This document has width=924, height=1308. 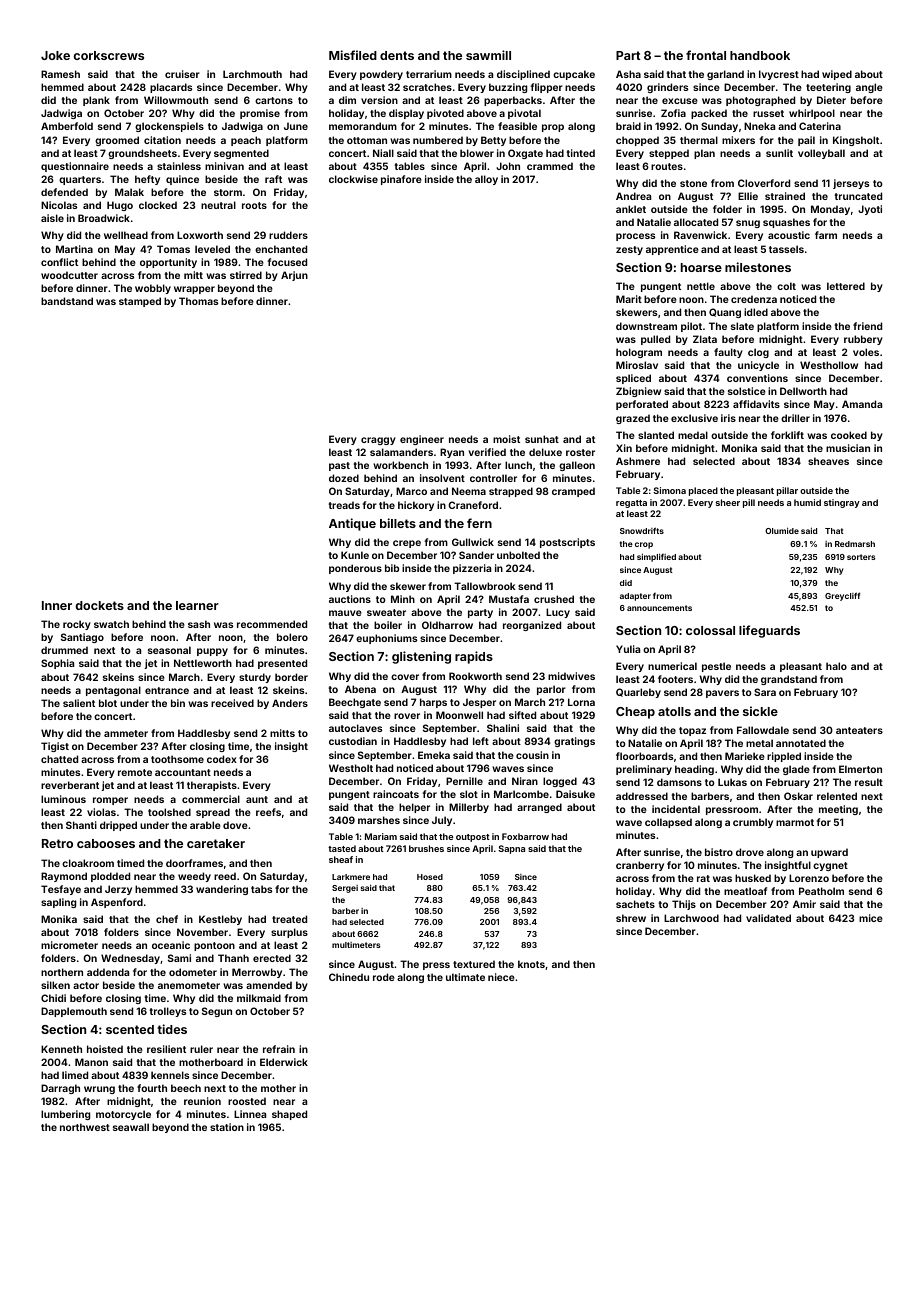 I want to click on medal, so click(x=693, y=435).
